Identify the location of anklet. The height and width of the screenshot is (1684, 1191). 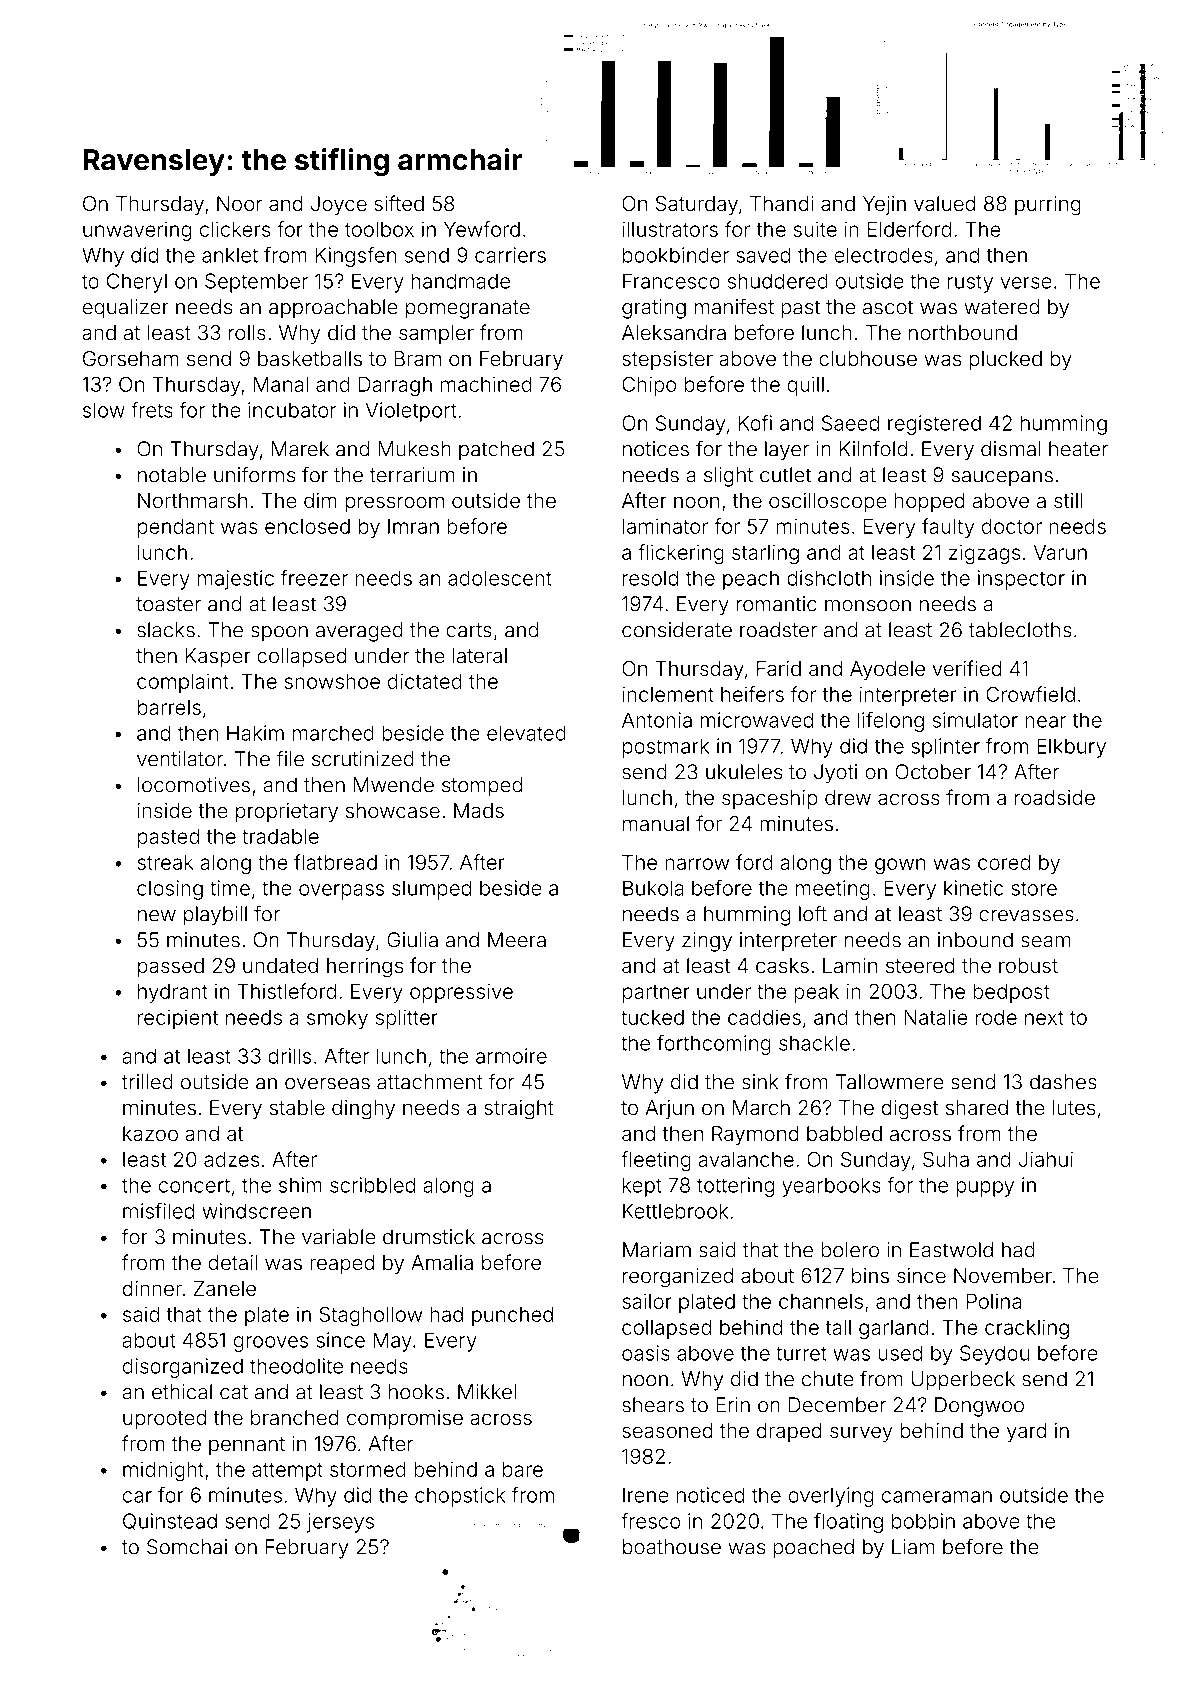
(230, 255).
